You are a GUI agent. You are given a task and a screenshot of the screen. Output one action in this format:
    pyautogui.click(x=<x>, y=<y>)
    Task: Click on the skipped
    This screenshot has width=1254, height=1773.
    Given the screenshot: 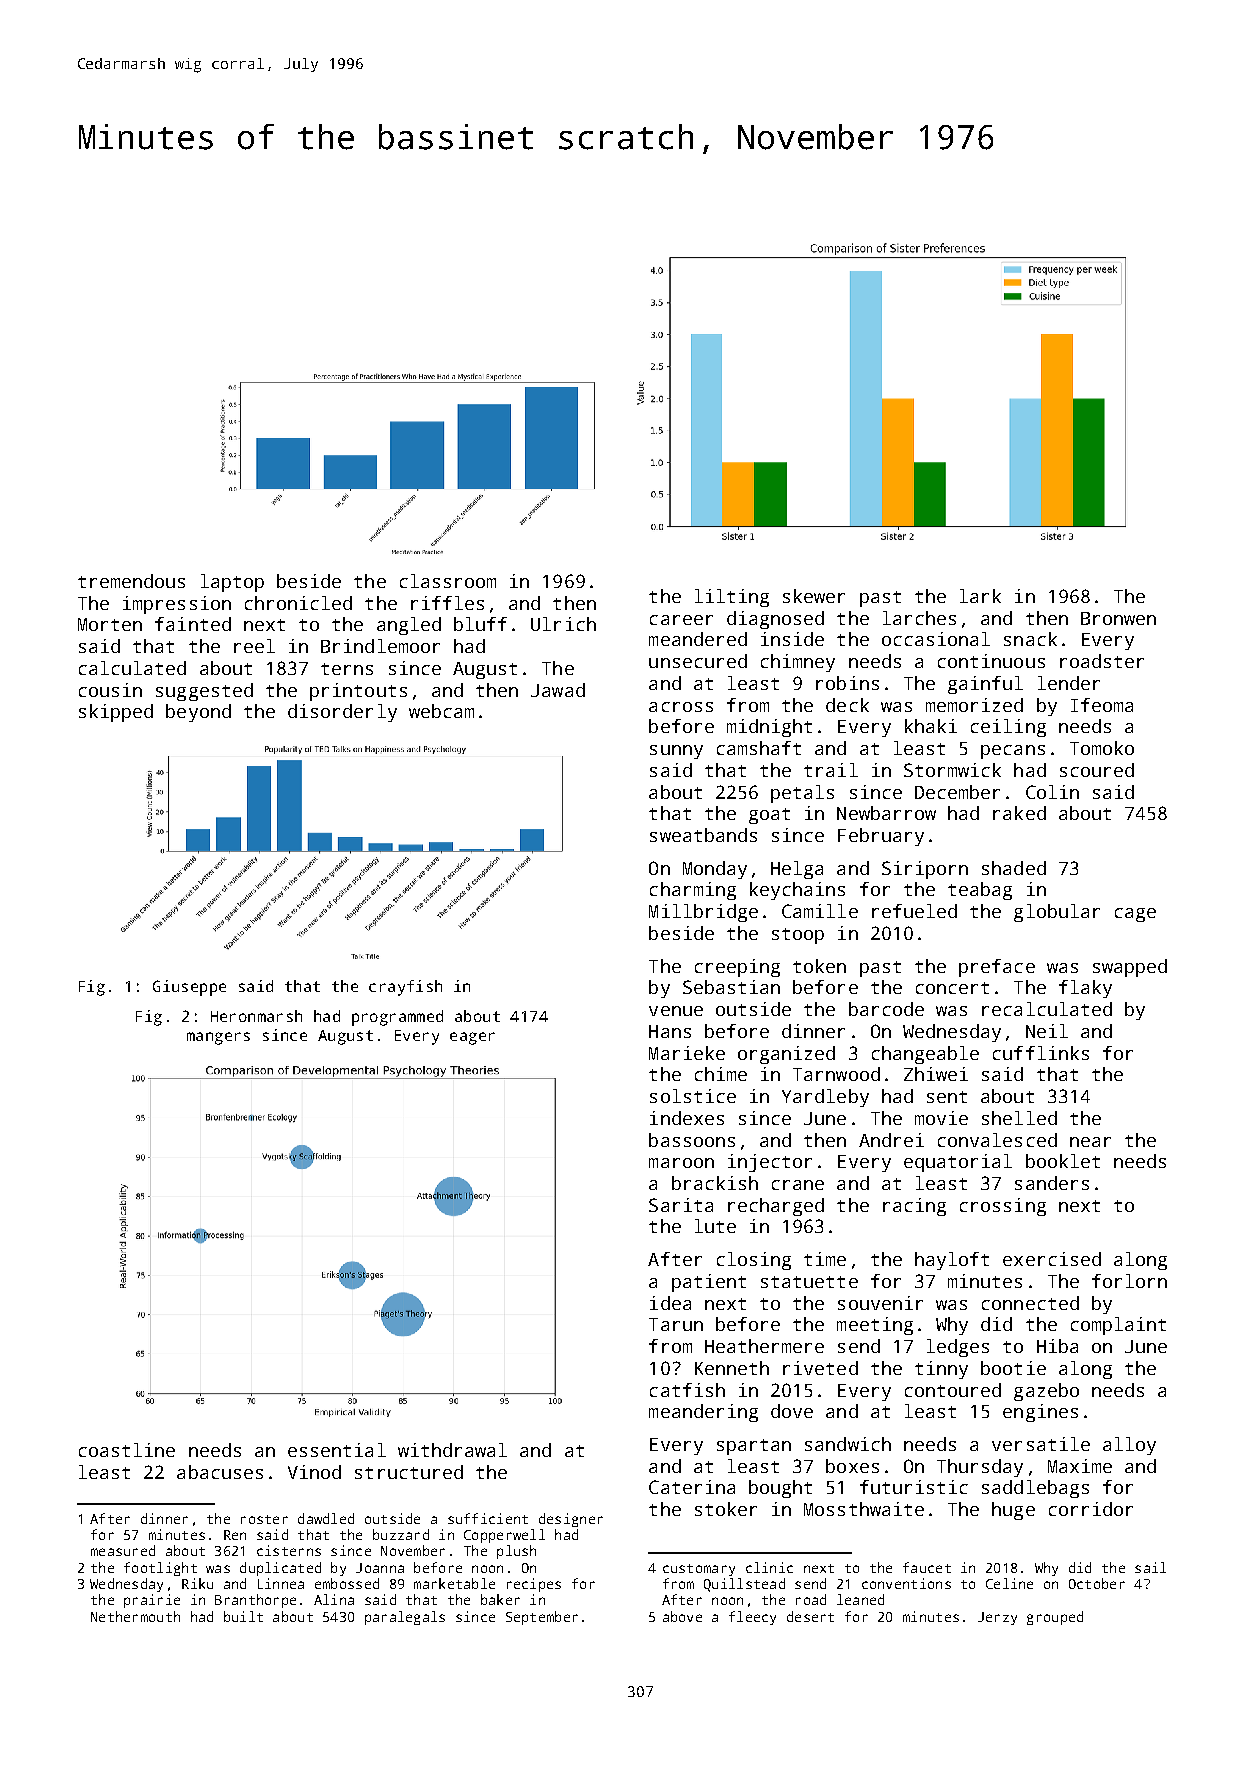 What is the action you would take?
    pyautogui.click(x=116, y=713)
